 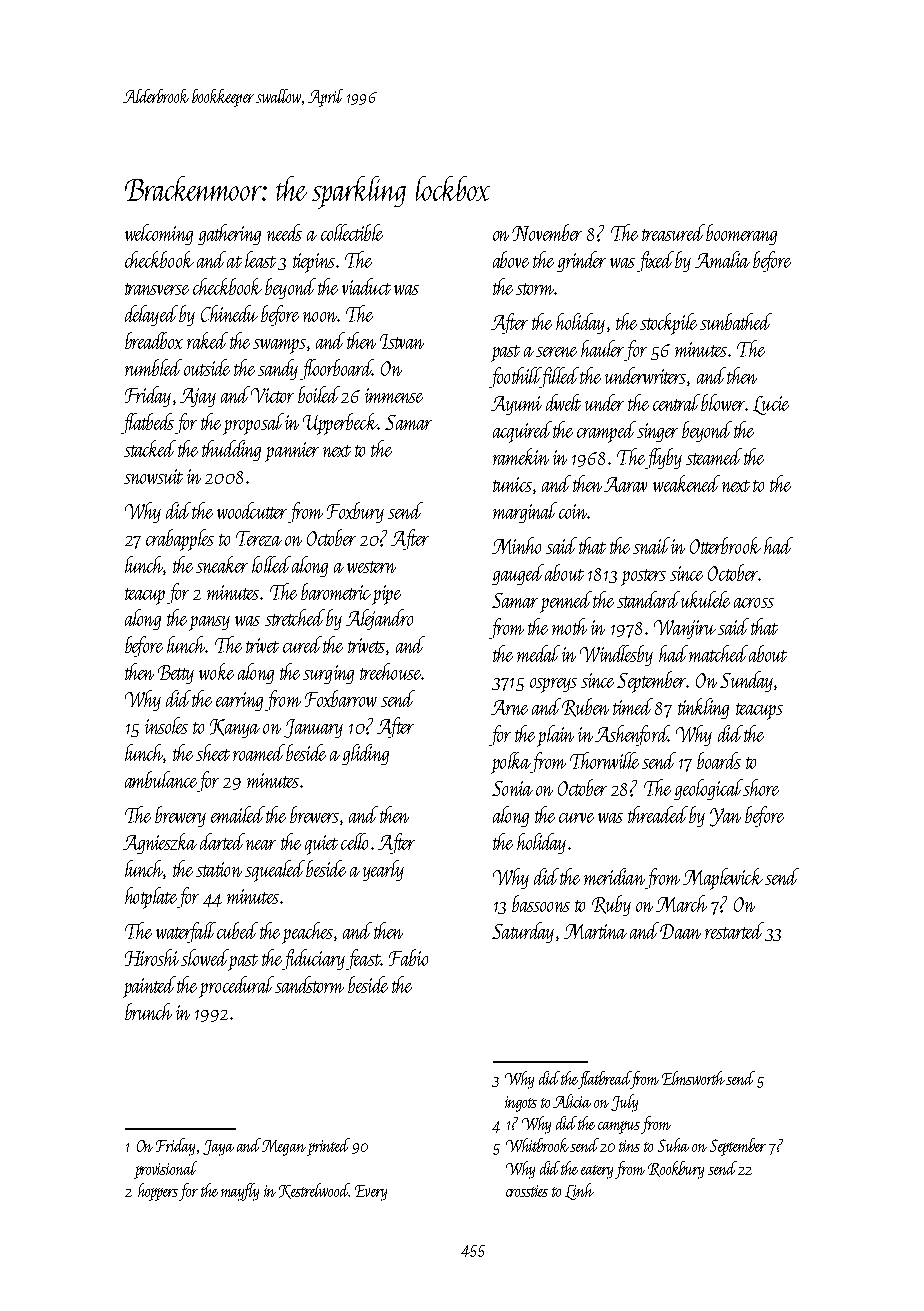 I want to click on November, so click(x=547, y=232).
